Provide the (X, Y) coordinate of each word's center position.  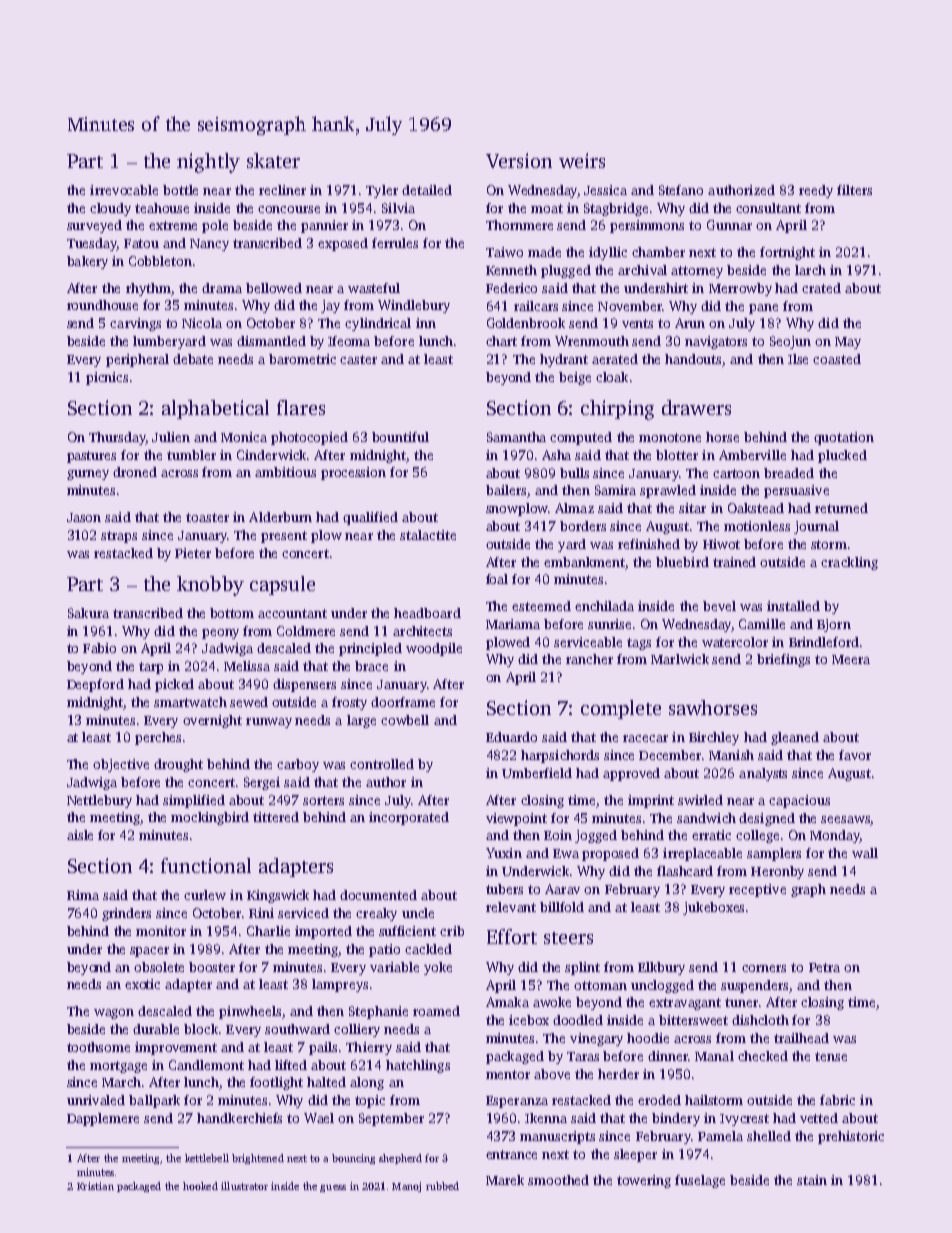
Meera (851, 659)
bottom (232, 613)
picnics (107, 378)
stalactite (428, 535)
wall (865, 853)
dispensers (304, 685)
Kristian (95, 1186)
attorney (697, 272)
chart (501, 341)
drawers (696, 407)
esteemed (541, 606)
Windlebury (414, 306)
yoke (438, 968)
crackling (849, 563)
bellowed (274, 288)
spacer (149, 952)
